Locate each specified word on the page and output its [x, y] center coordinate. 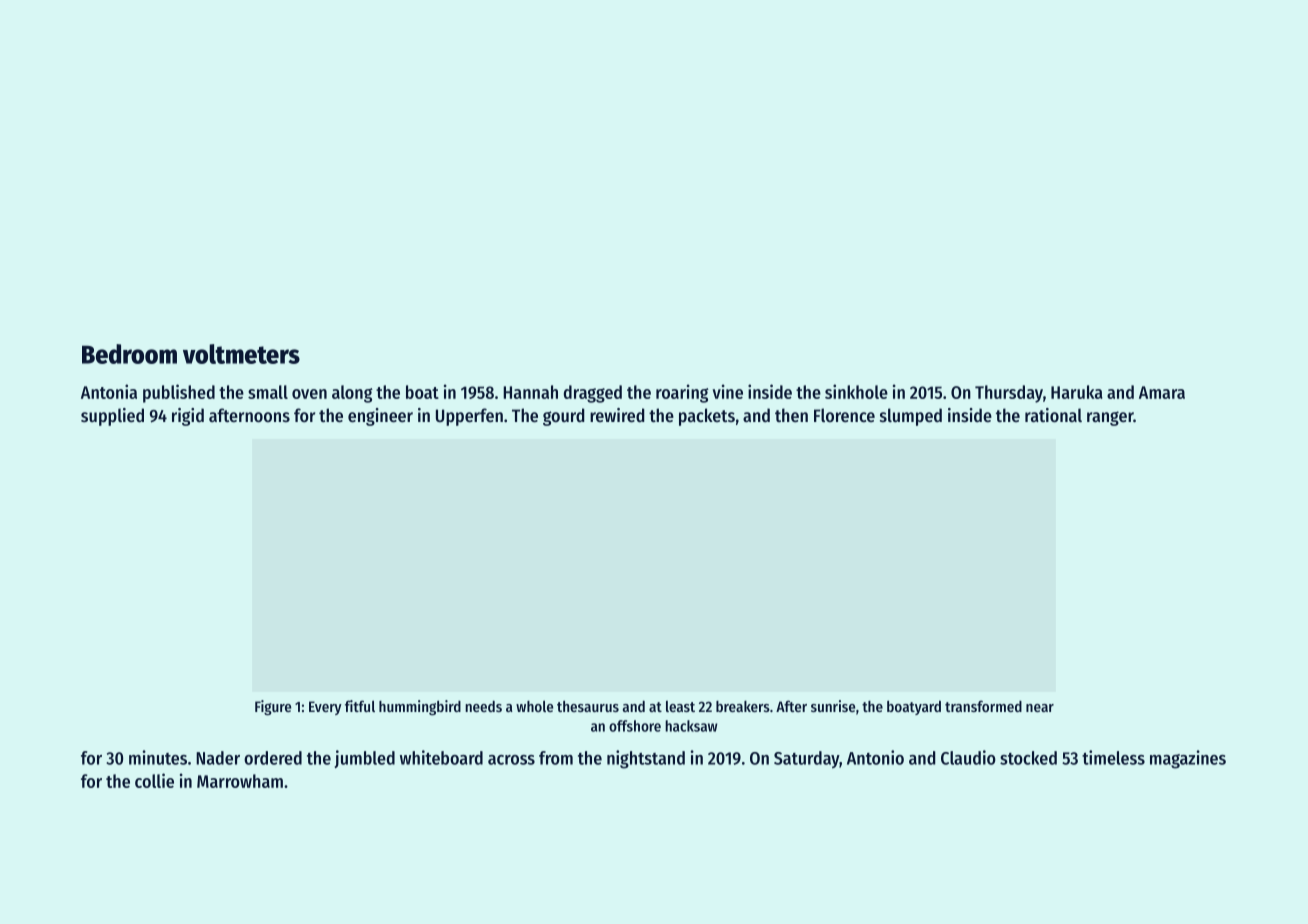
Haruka [1077, 392]
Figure [273, 707]
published [179, 393]
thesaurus [588, 706]
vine [728, 391]
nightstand [646, 759]
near [1040, 708]
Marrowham [240, 781]
